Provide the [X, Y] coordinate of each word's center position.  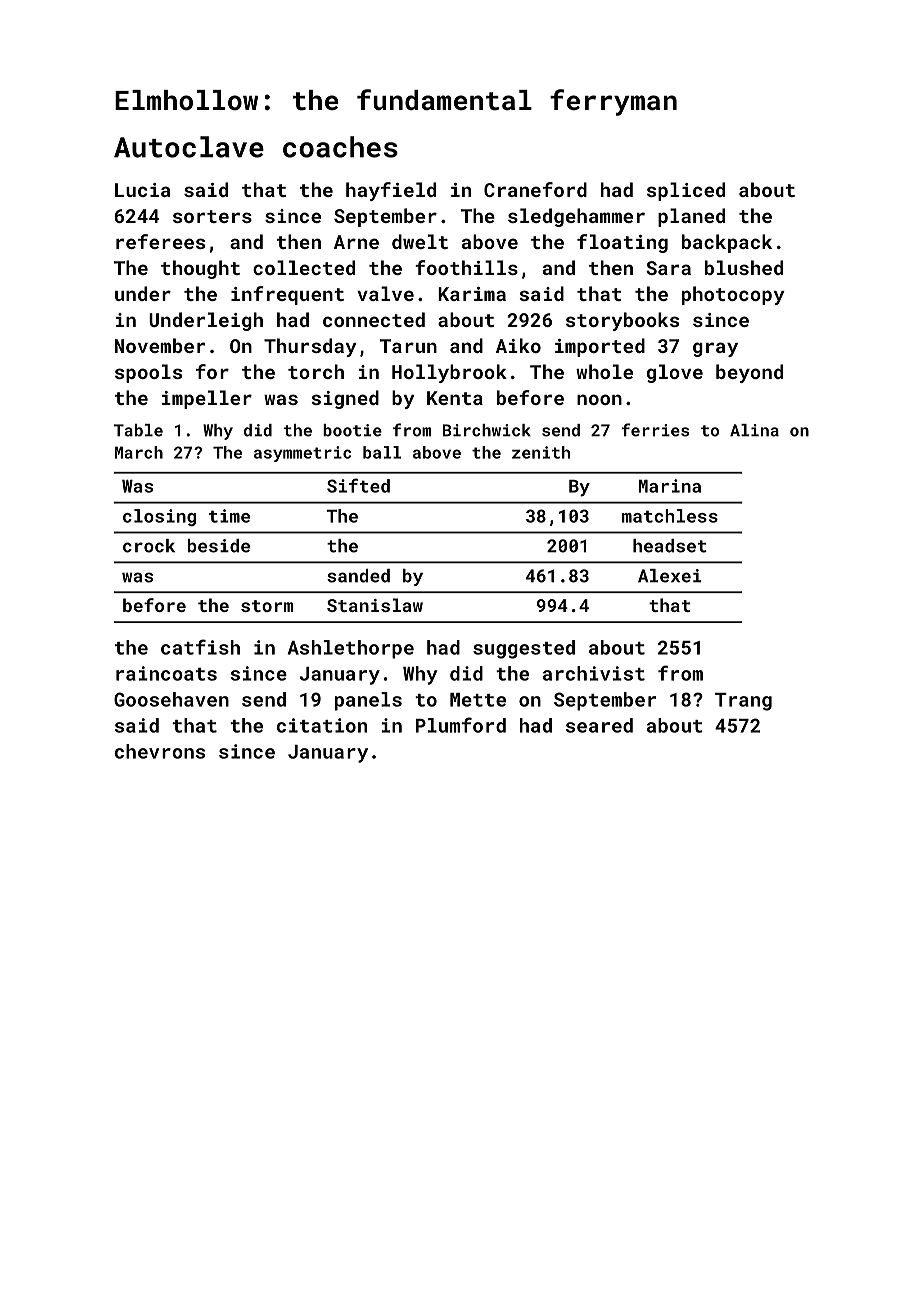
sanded [358, 576]
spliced [686, 191]
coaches [340, 147]
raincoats [166, 673]
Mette [478, 700]
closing [159, 517]
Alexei [669, 576]
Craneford [535, 189]
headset [670, 546]
